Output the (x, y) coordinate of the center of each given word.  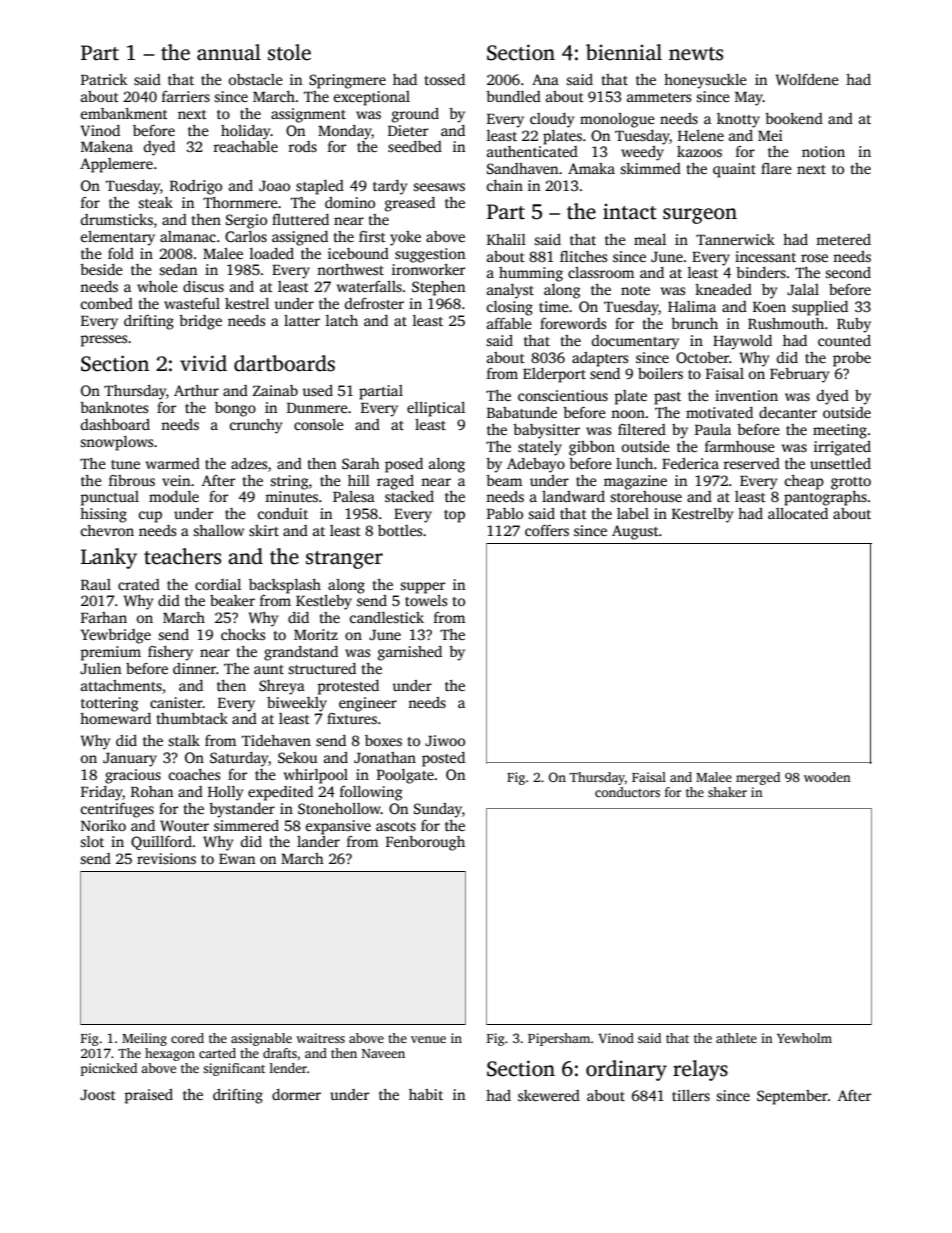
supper (422, 588)
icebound (358, 253)
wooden (827, 777)
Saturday (239, 759)
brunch (694, 323)
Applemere (116, 165)
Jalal (803, 289)
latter (302, 320)
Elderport (554, 375)
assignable (261, 1039)
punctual (109, 498)
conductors (627, 792)
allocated (798, 513)
